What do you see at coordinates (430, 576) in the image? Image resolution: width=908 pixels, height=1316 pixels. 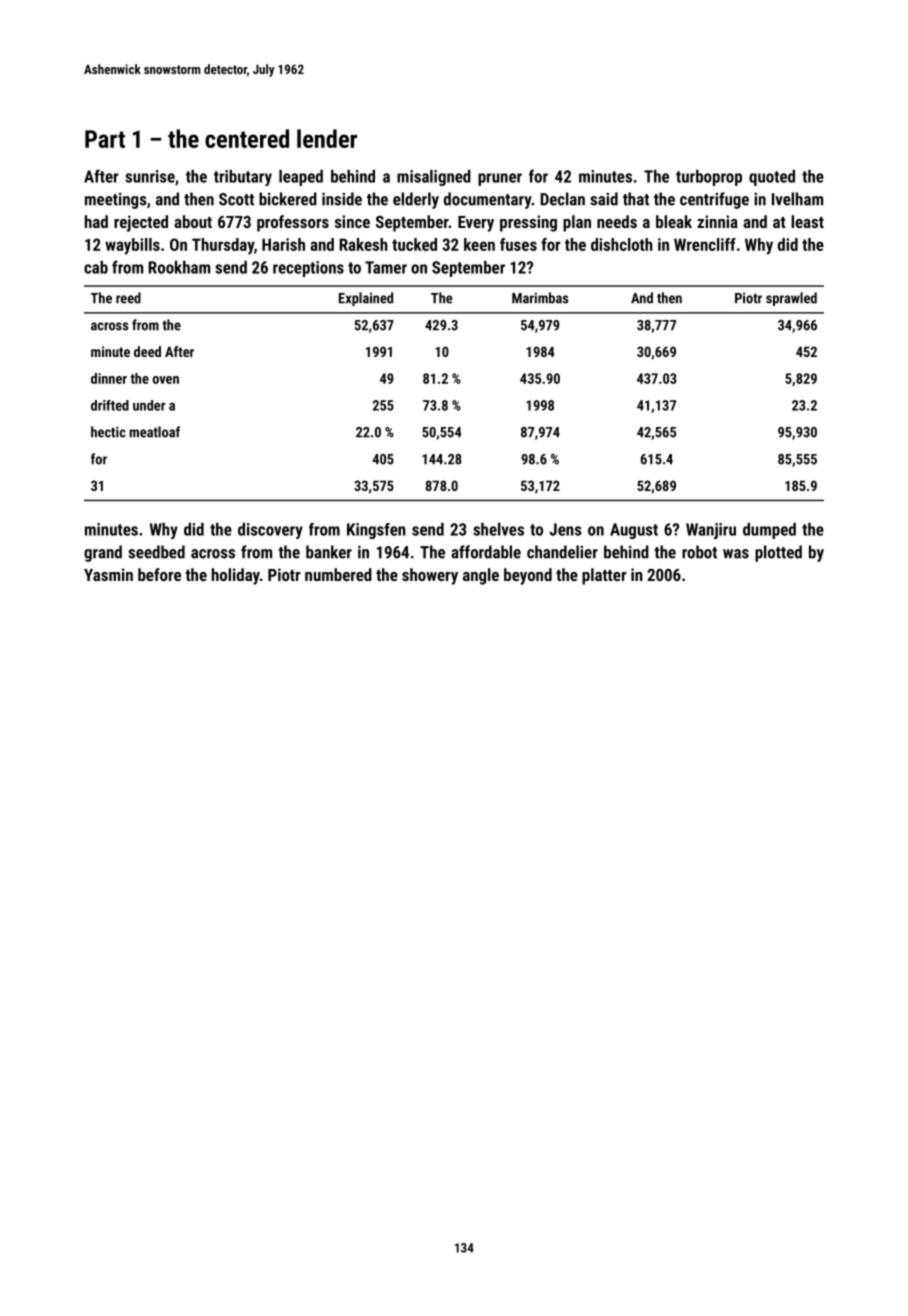 I see `showery` at bounding box center [430, 576].
